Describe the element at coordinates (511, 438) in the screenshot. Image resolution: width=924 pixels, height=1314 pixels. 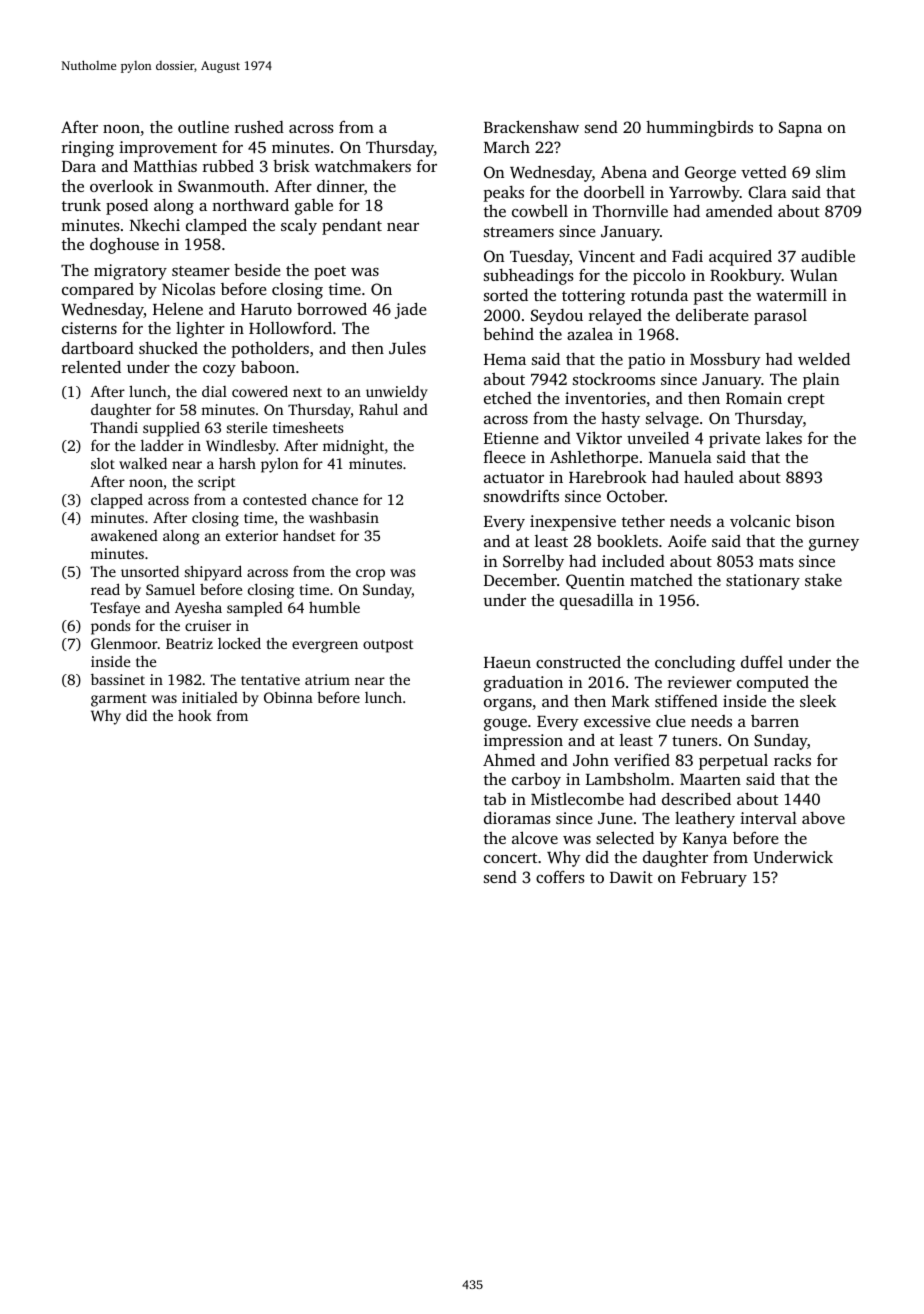
I see `Etienne` at that location.
